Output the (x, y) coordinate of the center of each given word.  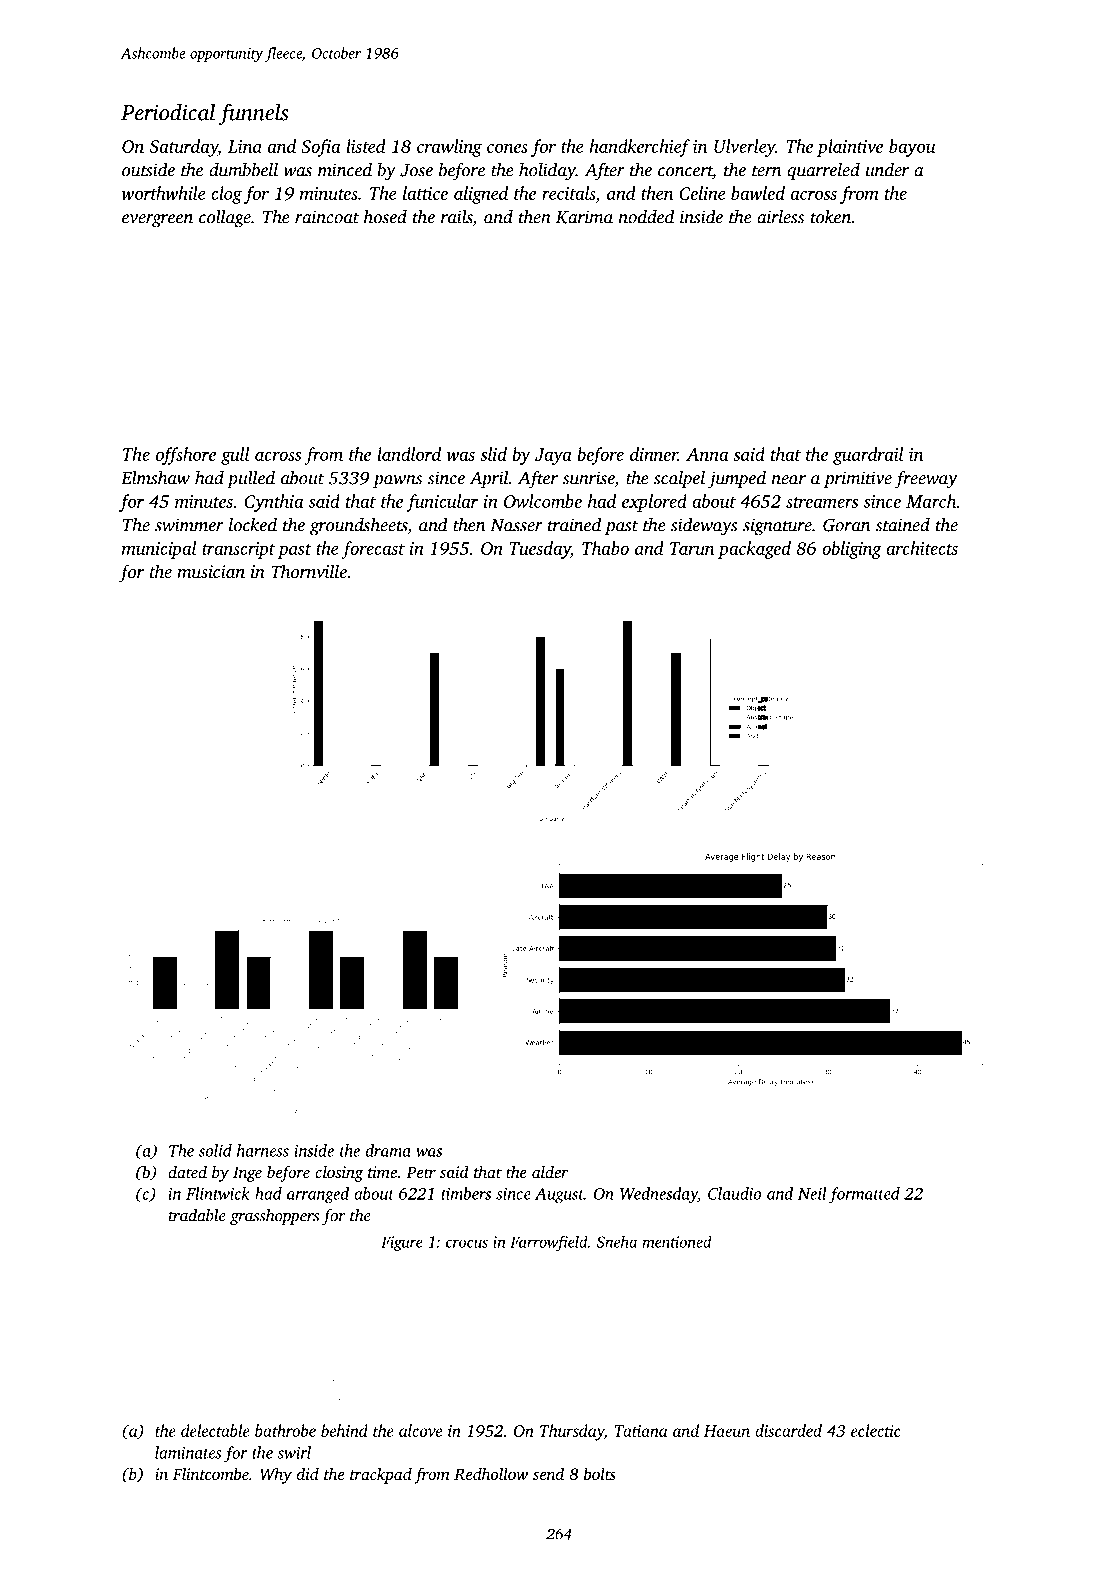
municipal (159, 550)
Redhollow (491, 1473)
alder (550, 1171)
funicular (442, 503)
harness (263, 1150)
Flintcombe (211, 1473)
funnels (253, 114)
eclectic (876, 1430)
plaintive (850, 148)
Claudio (734, 1193)
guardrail (868, 456)
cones (507, 148)
